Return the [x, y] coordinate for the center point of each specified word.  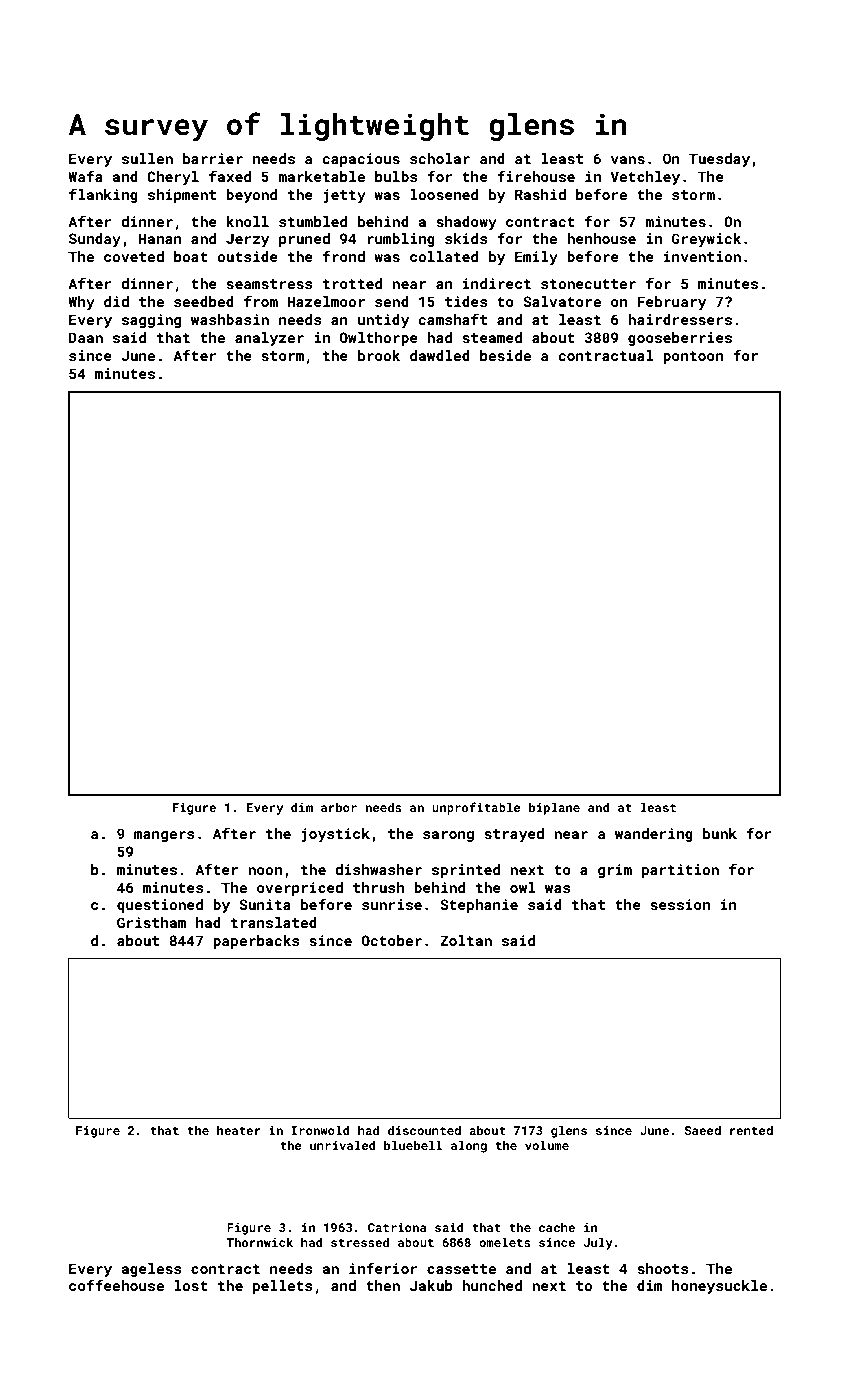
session [680, 904]
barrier [213, 158]
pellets [283, 1287]
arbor [339, 807]
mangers [164, 836]
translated [274, 922]
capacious [361, 160]
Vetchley [645, 178]
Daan [86, 337]
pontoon [693, 357]
